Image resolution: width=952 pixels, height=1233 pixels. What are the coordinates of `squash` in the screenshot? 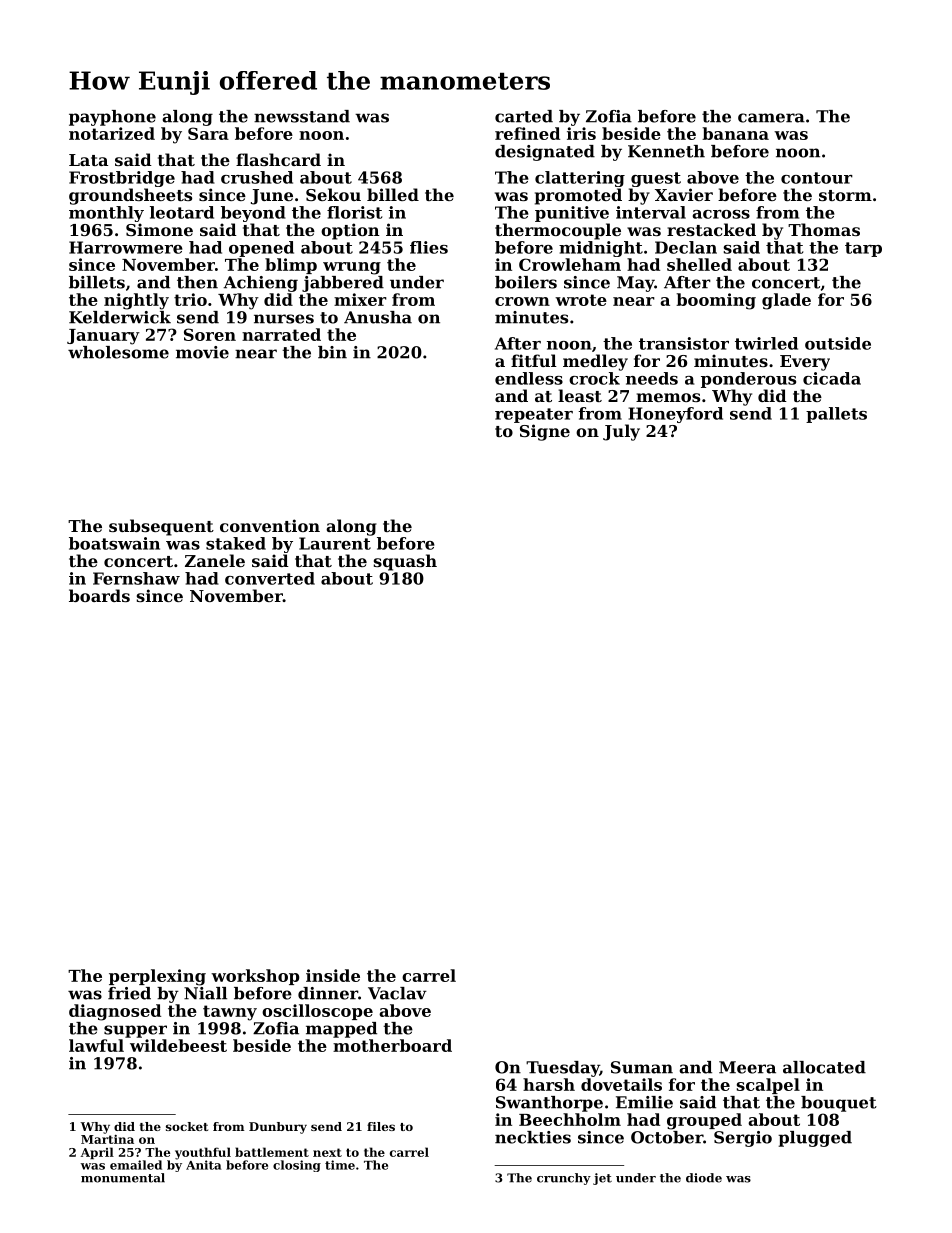 It's located at (405, 562).
